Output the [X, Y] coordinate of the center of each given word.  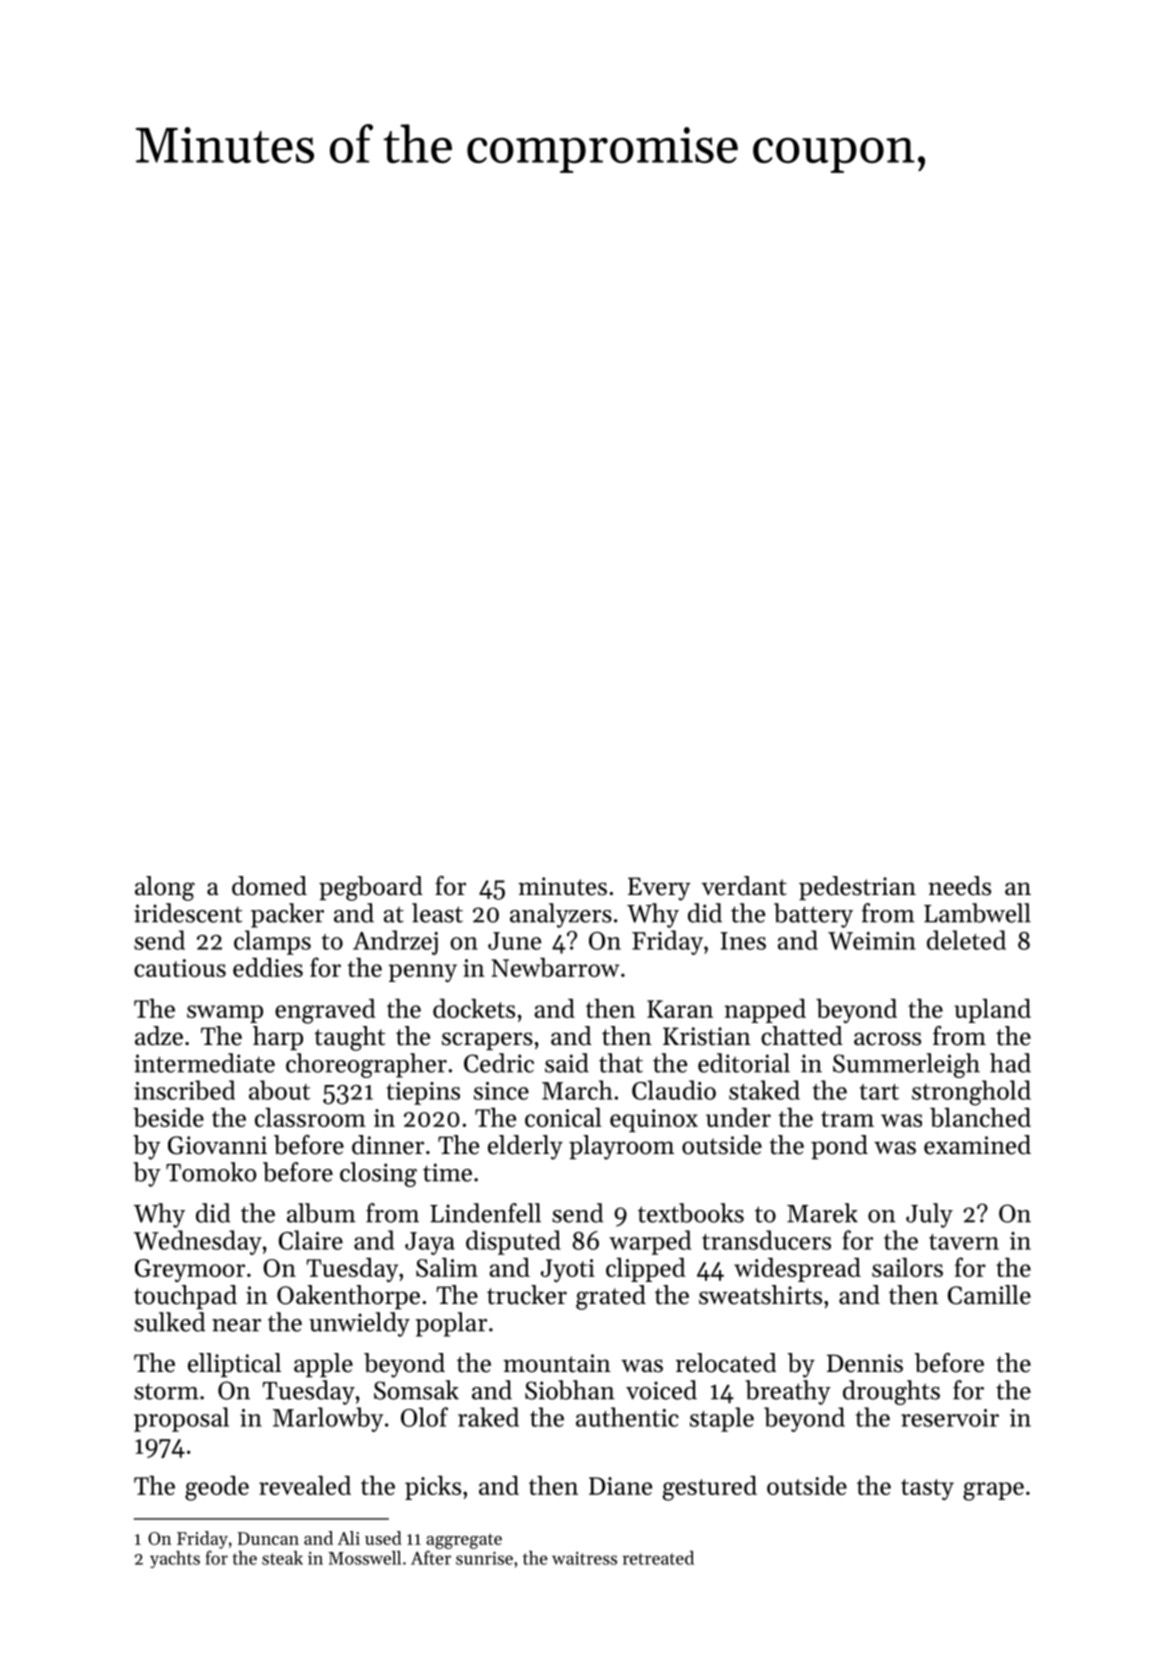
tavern [964, 1242]
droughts [891, 1392]
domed [269, 886]
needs [959, 886]
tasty [927, 1489]
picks [433, 1487]
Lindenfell [485, 1213]
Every [659, 889]
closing [378, 1174]
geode [217, 1488]
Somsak [416, 1390]
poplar [451, 1324]
